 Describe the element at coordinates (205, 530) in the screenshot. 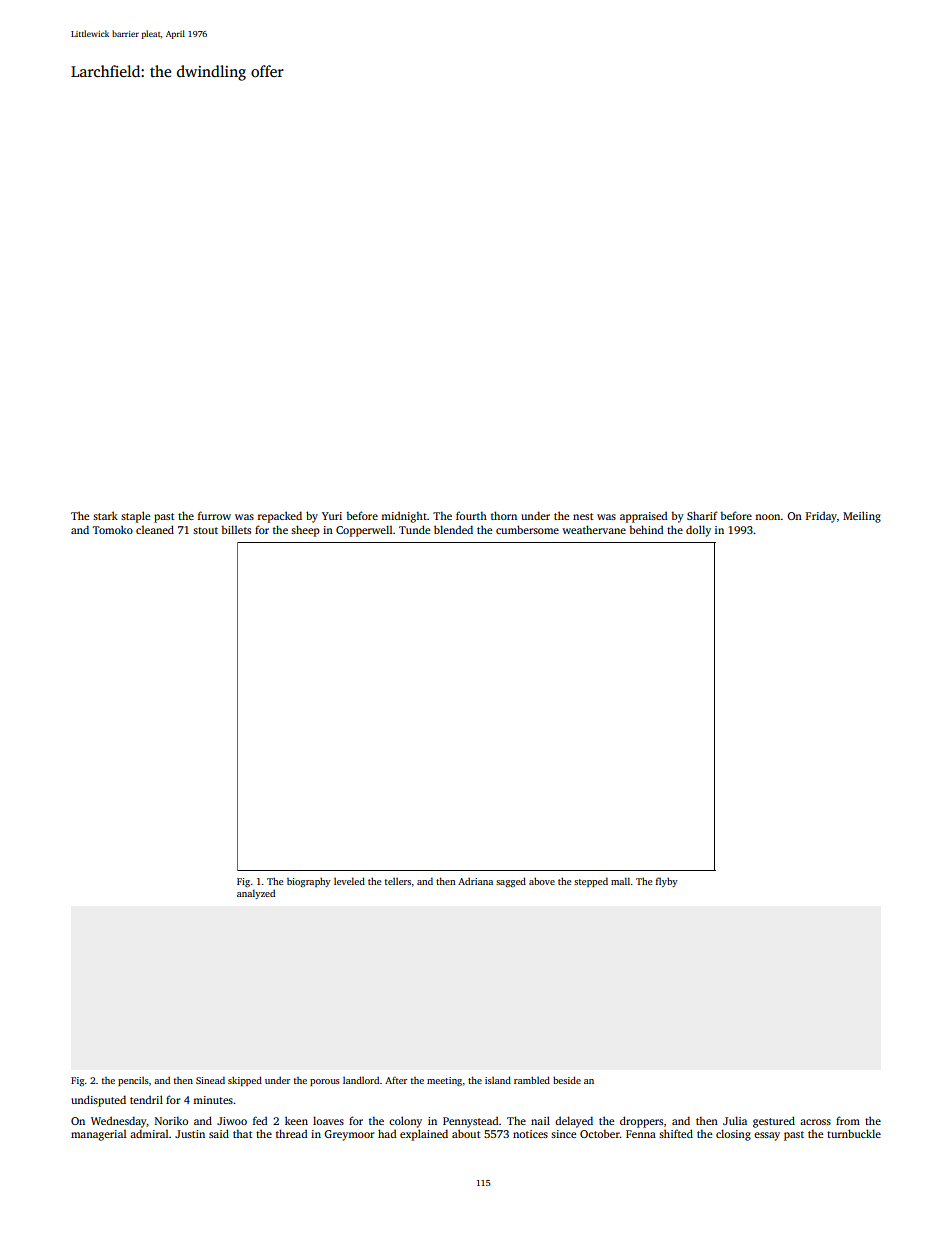

I see `stout` at that location.
